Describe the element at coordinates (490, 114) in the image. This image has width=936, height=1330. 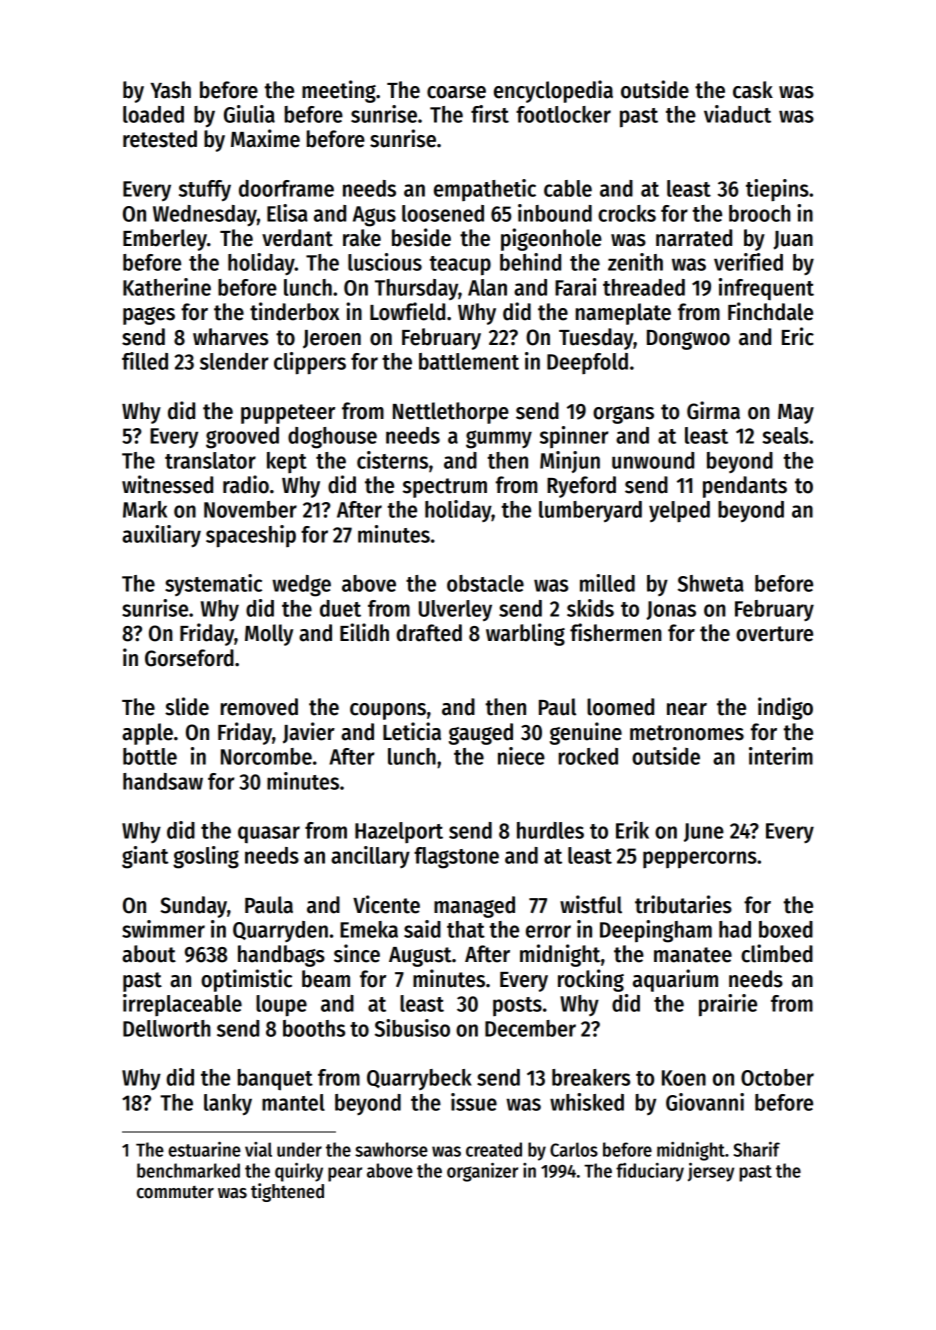
I see `first` at that location.
